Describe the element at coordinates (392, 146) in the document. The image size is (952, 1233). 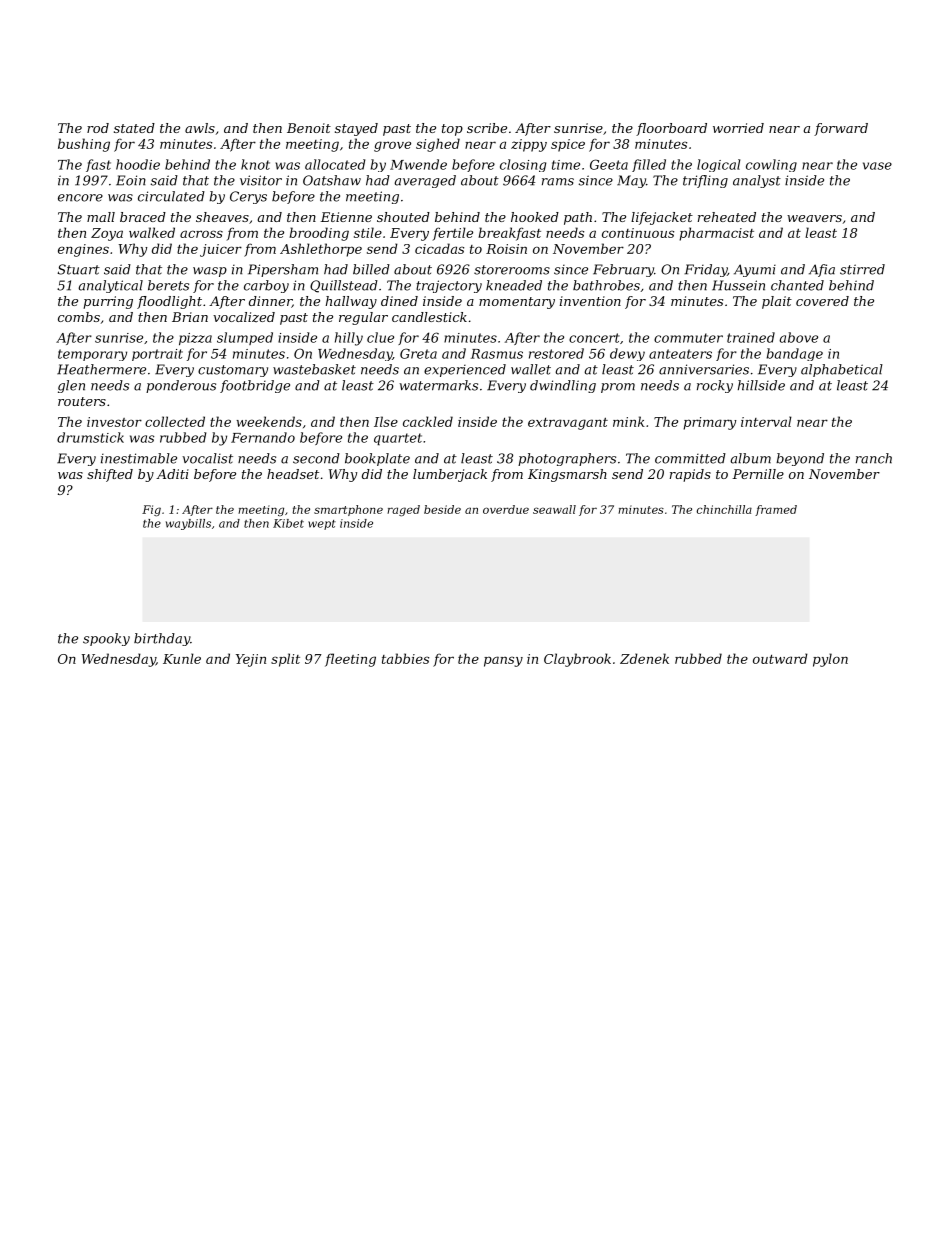
I see `grove` at that location.
